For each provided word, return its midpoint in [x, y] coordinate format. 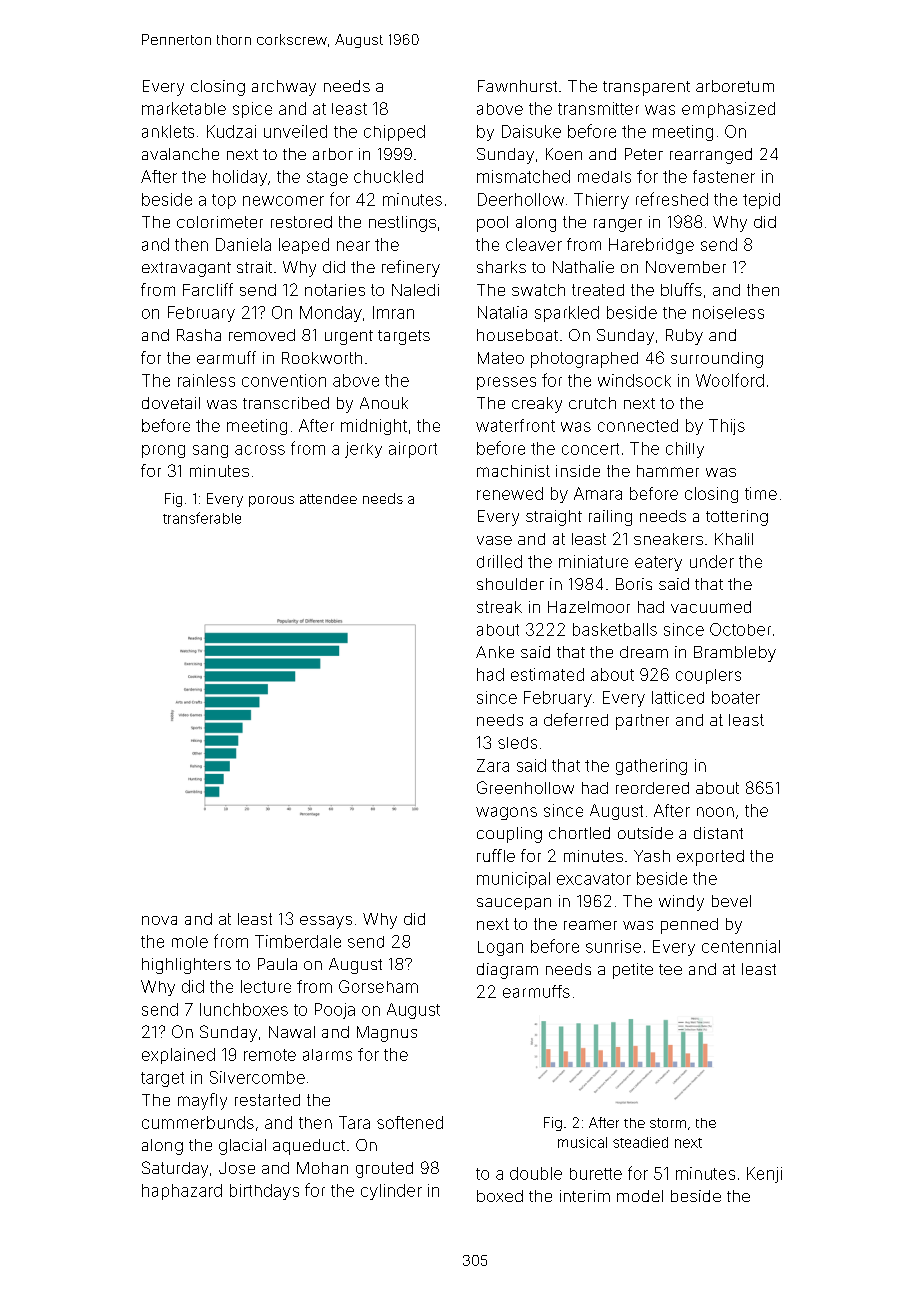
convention [284, 380]
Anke [495, 652]
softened [410, 1122]
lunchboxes [244, 1009]
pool [492, 224]
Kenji [764, 1175]
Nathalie [583, 267]
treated [598, 290]
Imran [393, 312]
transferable [202, 518]
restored [301, 222]
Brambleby [735, 654]
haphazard [182, 1192]
